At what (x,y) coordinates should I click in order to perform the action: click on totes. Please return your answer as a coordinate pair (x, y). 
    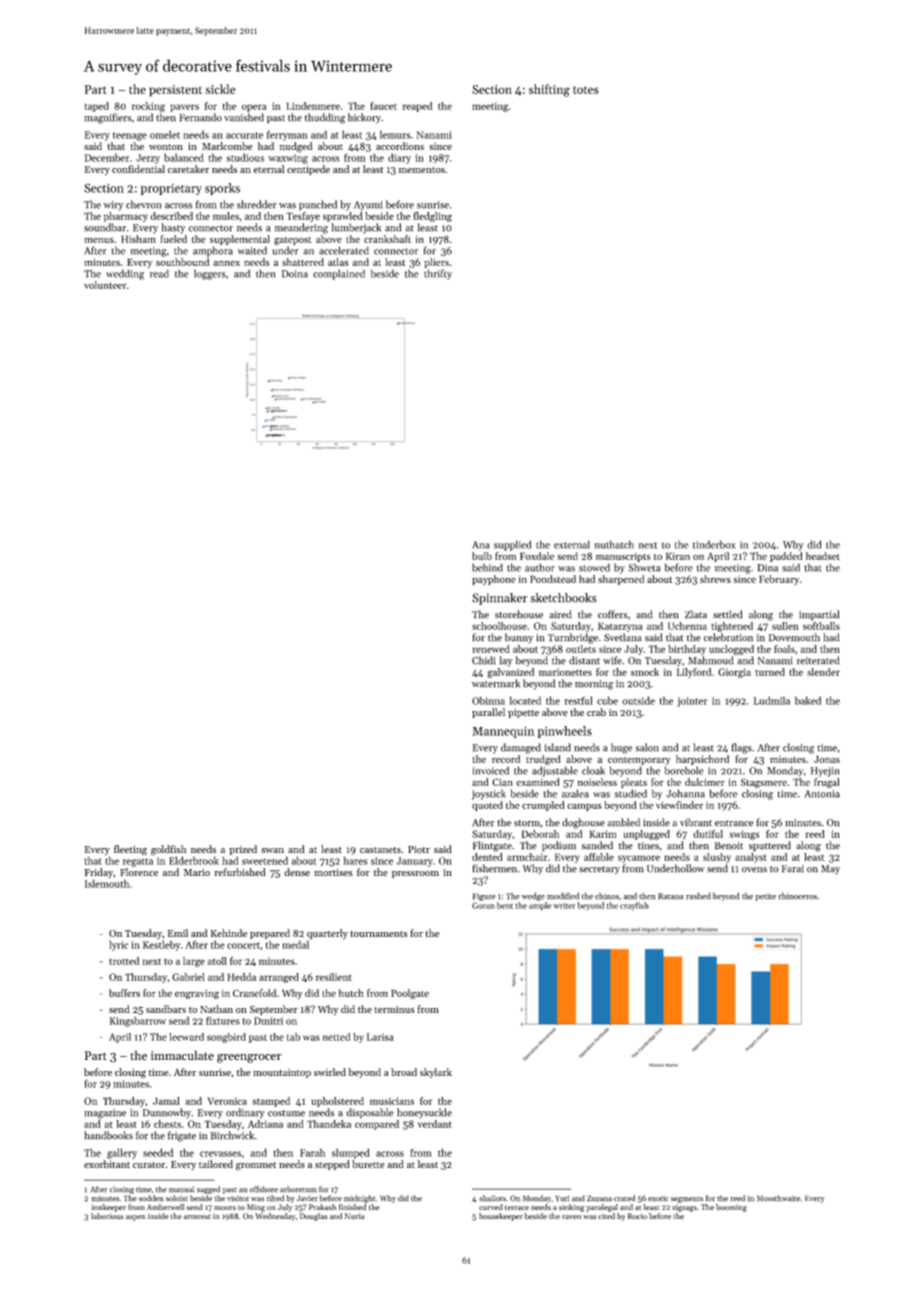
    Looking at the image, I should click on (586, 90).
